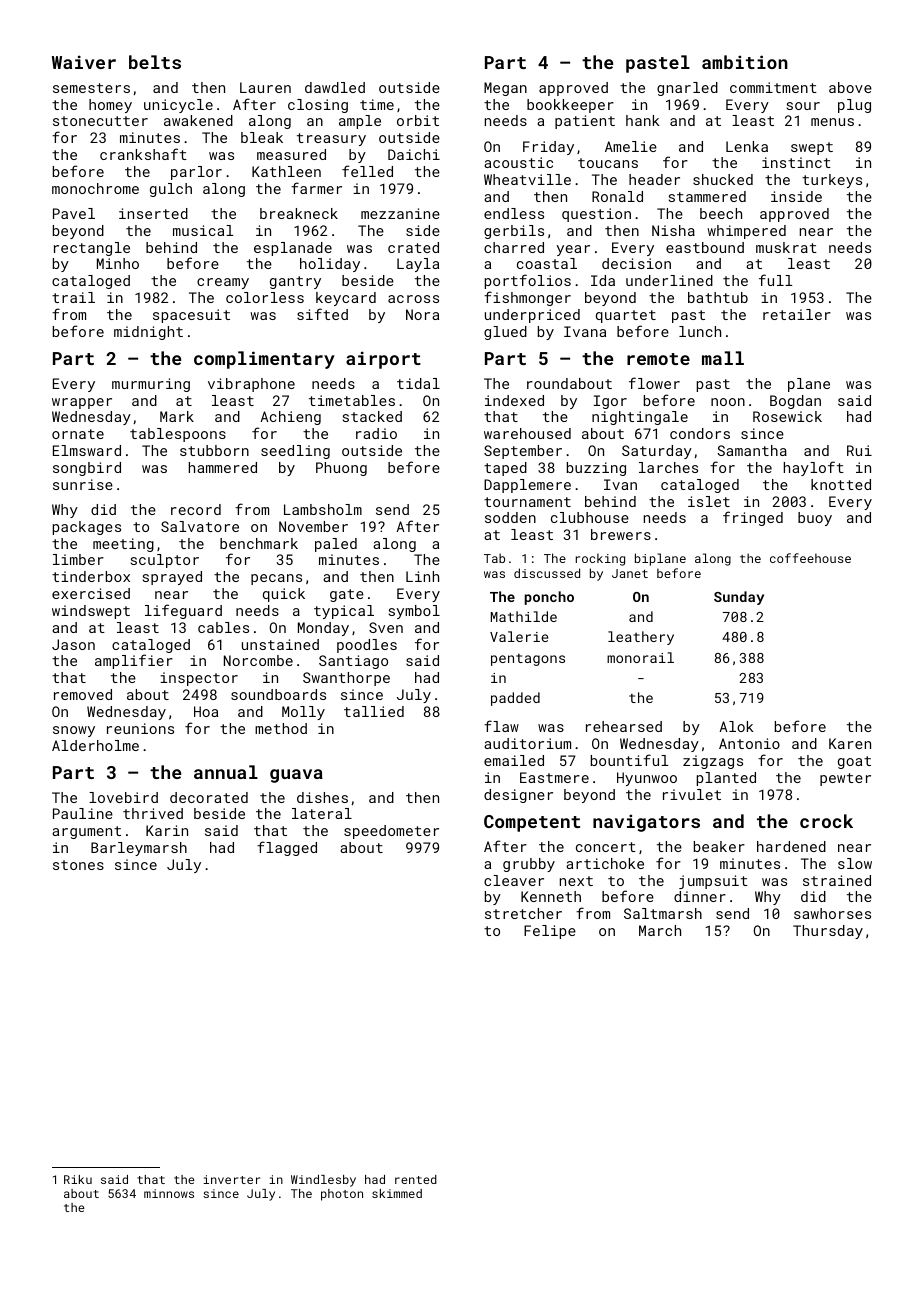  What do you see at coordinates (231, 1179) in the image?
I see `inverter` at bounding box center [231, 1179].
